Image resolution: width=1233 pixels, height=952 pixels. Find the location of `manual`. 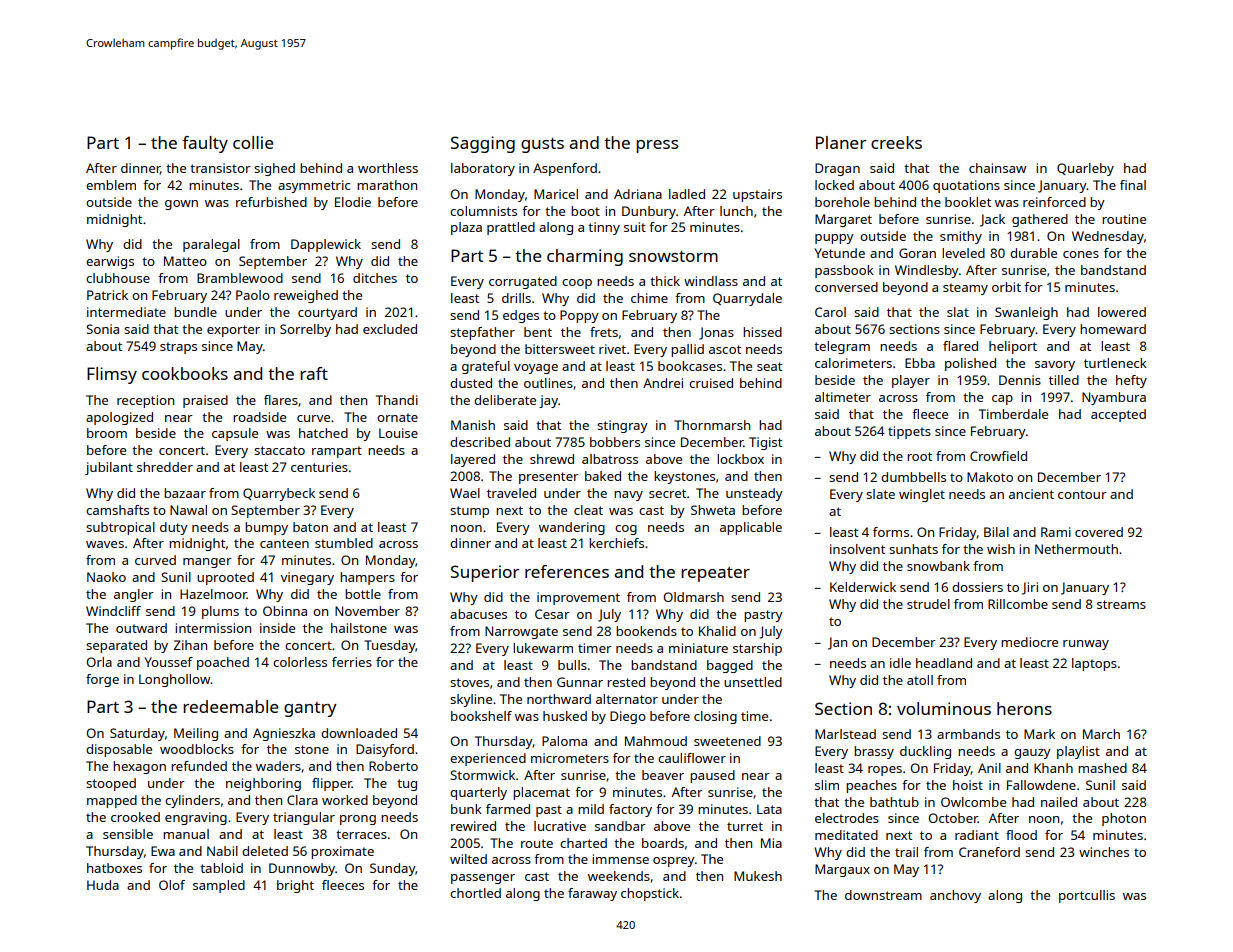

manual is located at coordinates (186, 834).
